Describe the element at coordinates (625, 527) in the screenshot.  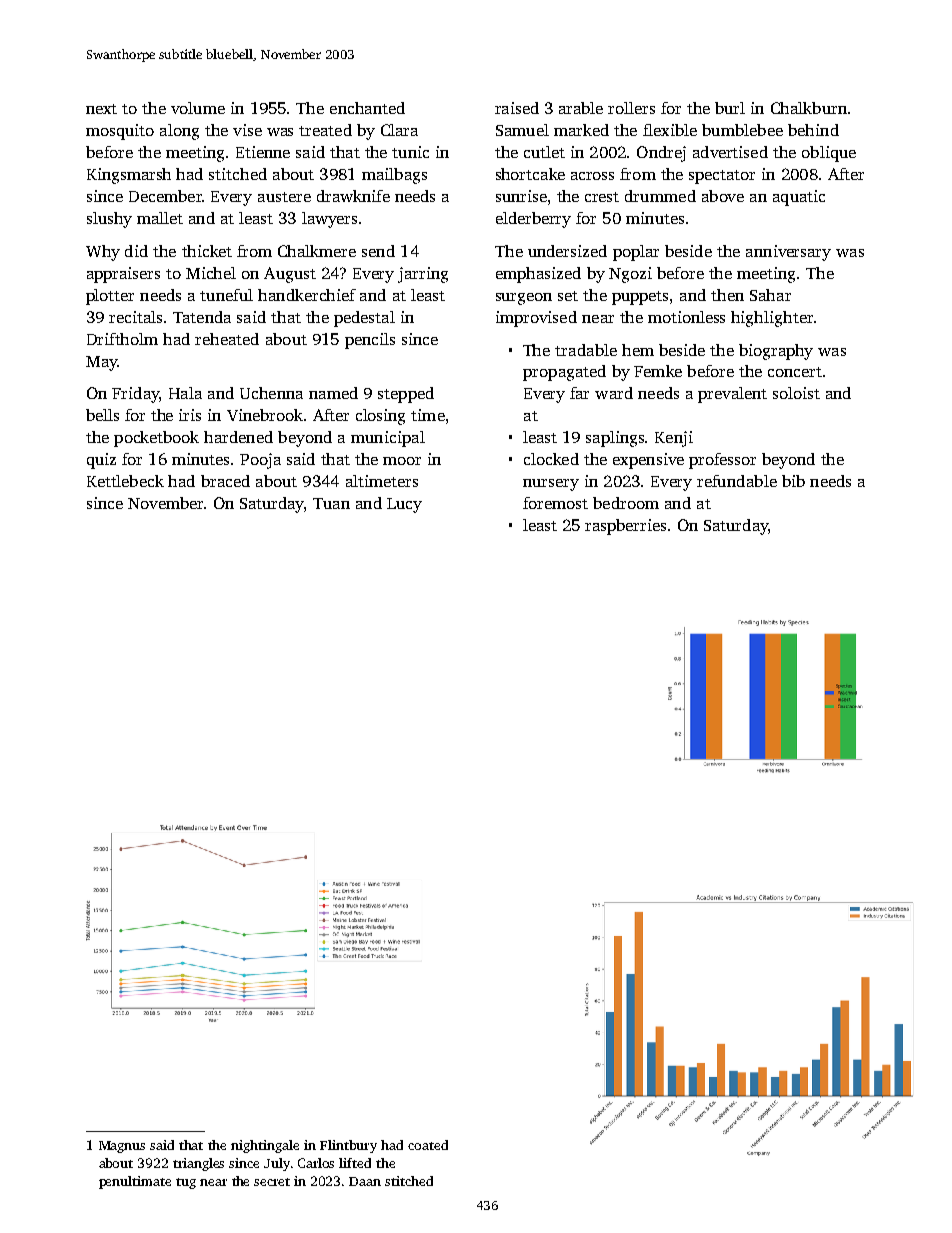
I see `raspberries` at that location.
